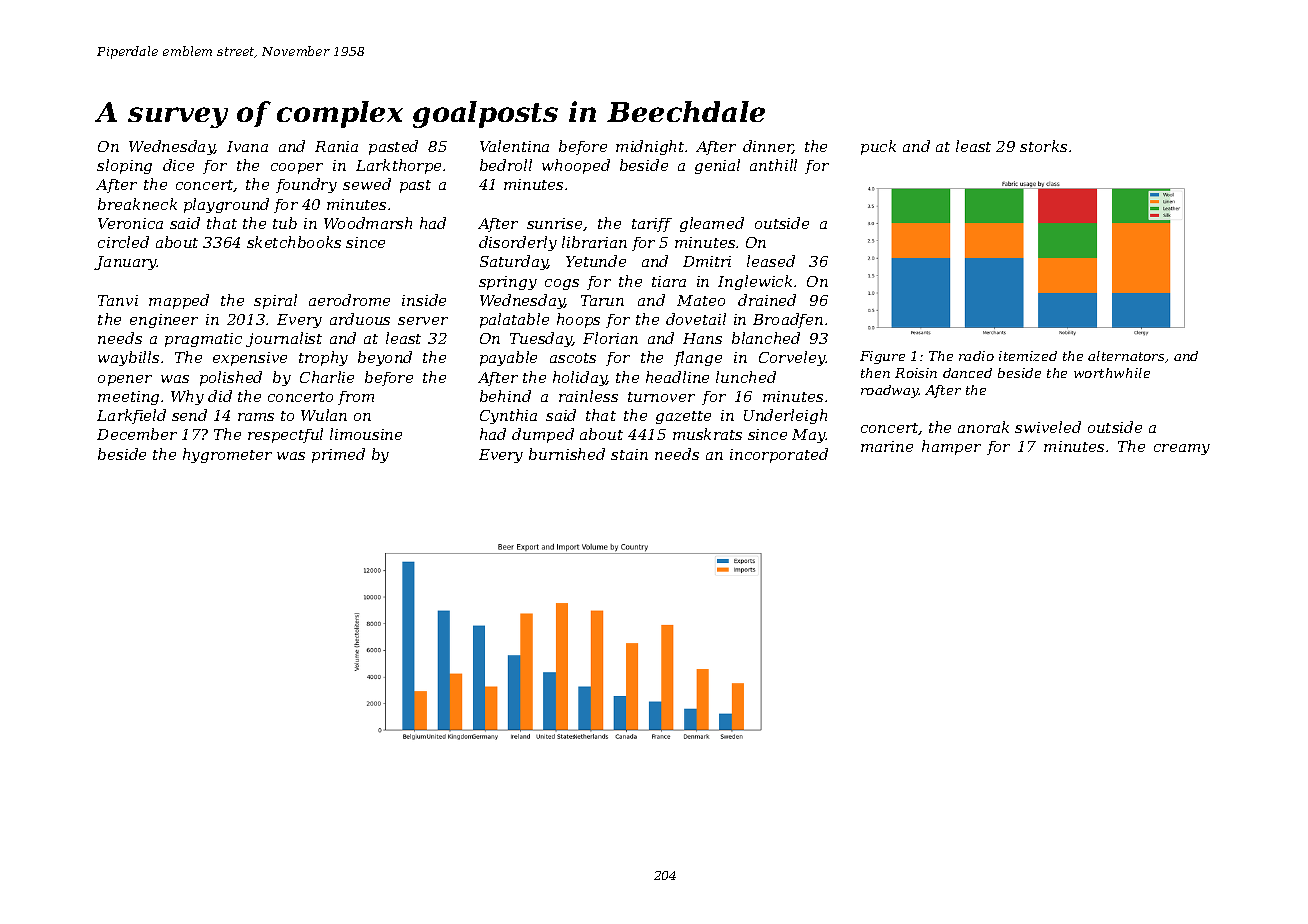 This page has height=924, width=1308. Describe the element at coordinates (130, 223) in the page. I see `Veronica` at that location.
